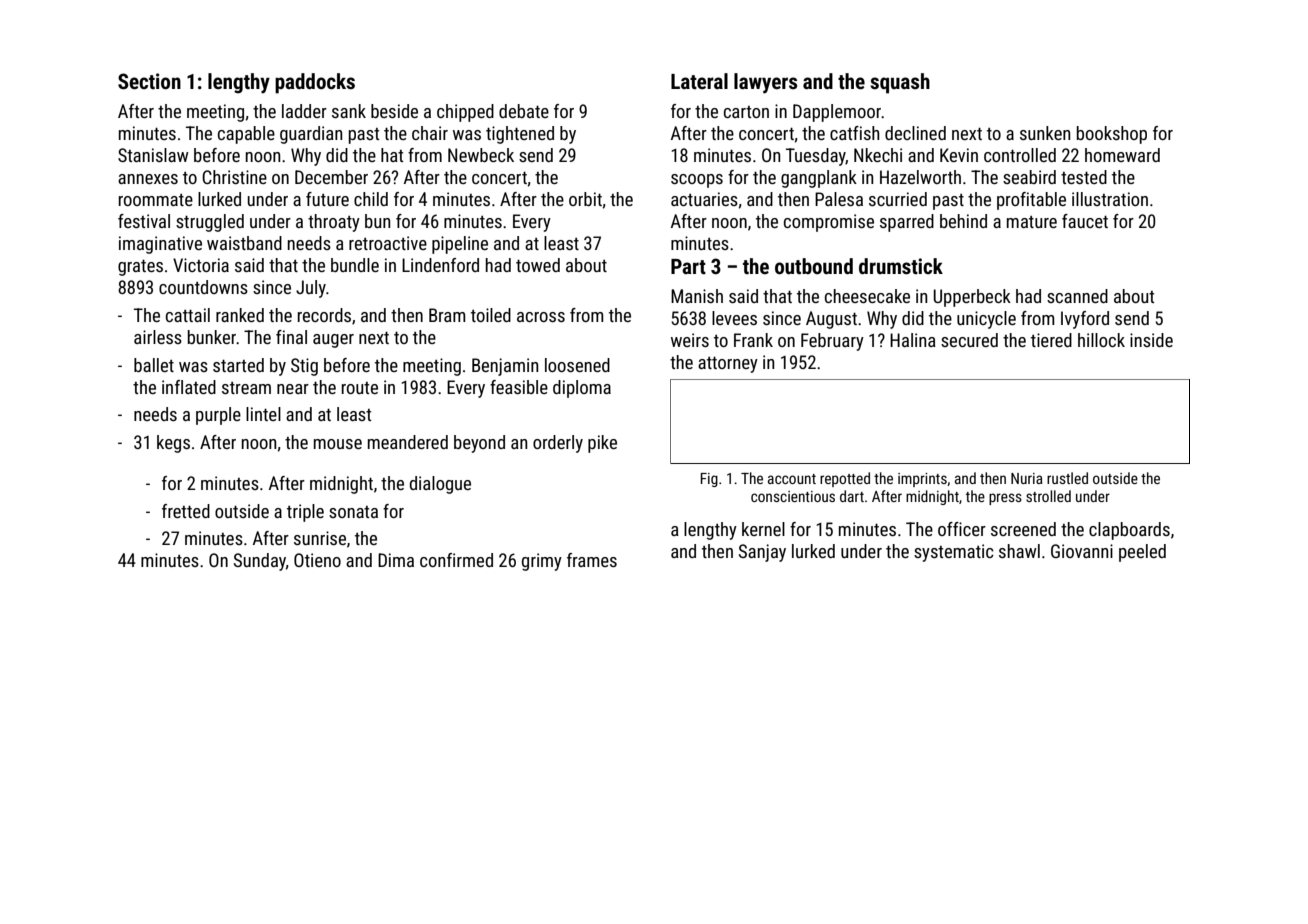 This page has height=924, width=1308. I want to click on officer, so click(962, 529).
